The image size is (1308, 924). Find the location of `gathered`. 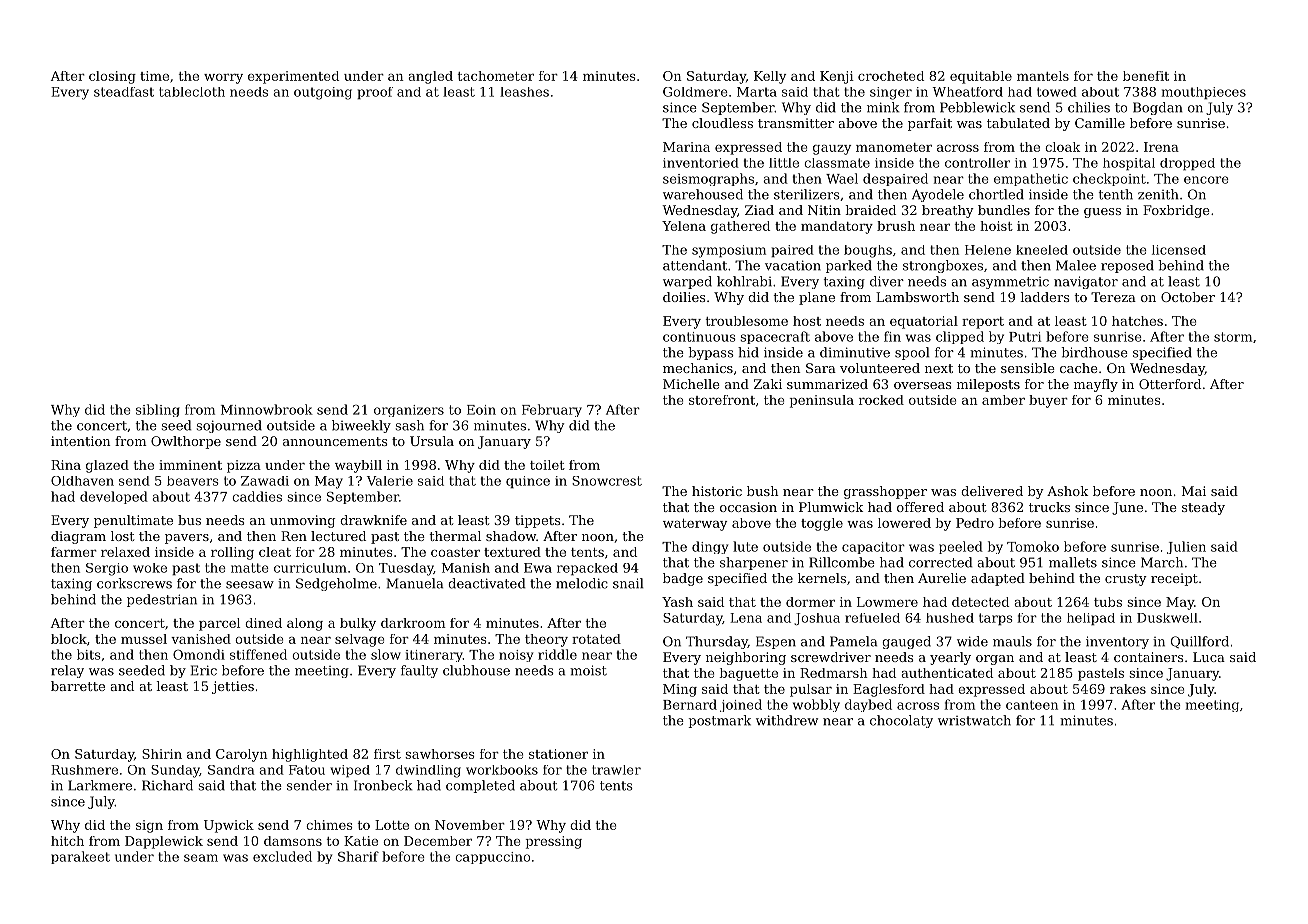

gathered is located at coordinates (740, 227).
